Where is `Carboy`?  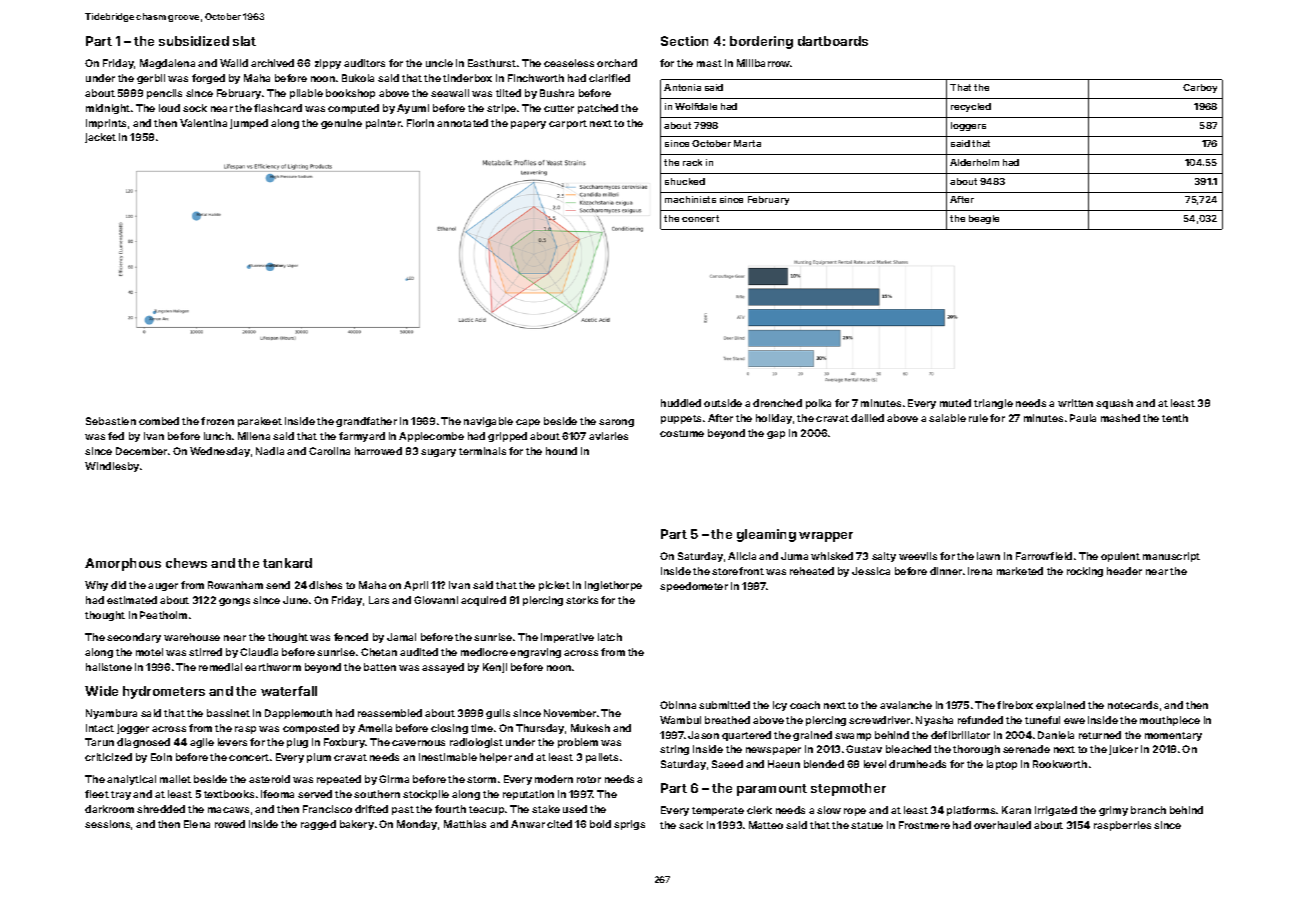
Carboy is located at coordinates (1200, 88).
